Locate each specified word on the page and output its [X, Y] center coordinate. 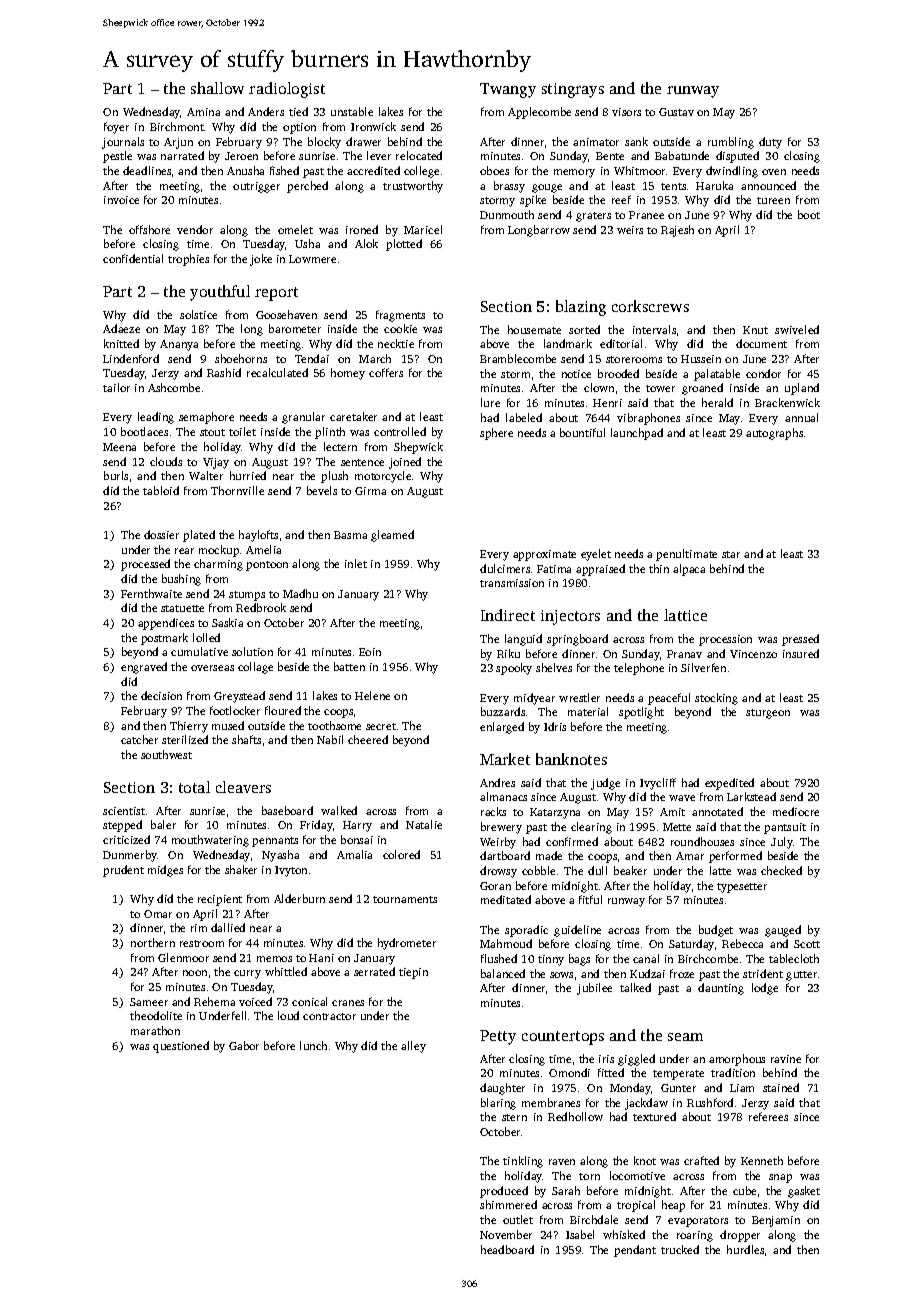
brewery [501, 828]
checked [781, 870]
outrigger [256, 187]
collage [255, 668]
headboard [507, 1249]
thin [659, 568]
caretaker [353, 416]
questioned [181, 1047]
